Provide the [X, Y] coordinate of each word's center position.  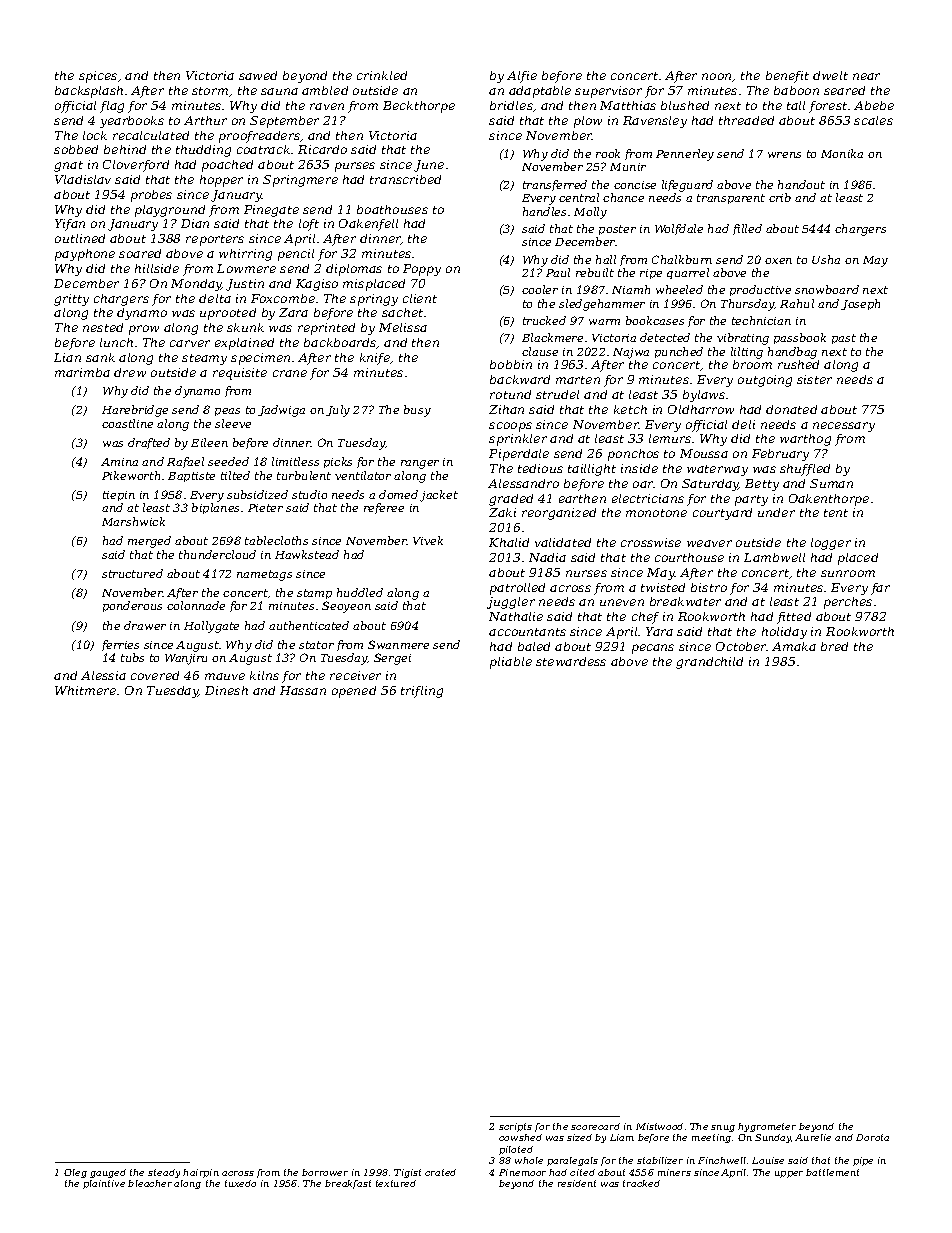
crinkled [382, 75]
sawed [258, 75]
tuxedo [240, 1183]
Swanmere [398, 644]
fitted [794, 618]
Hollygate [211, 627]
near [866, 76]
